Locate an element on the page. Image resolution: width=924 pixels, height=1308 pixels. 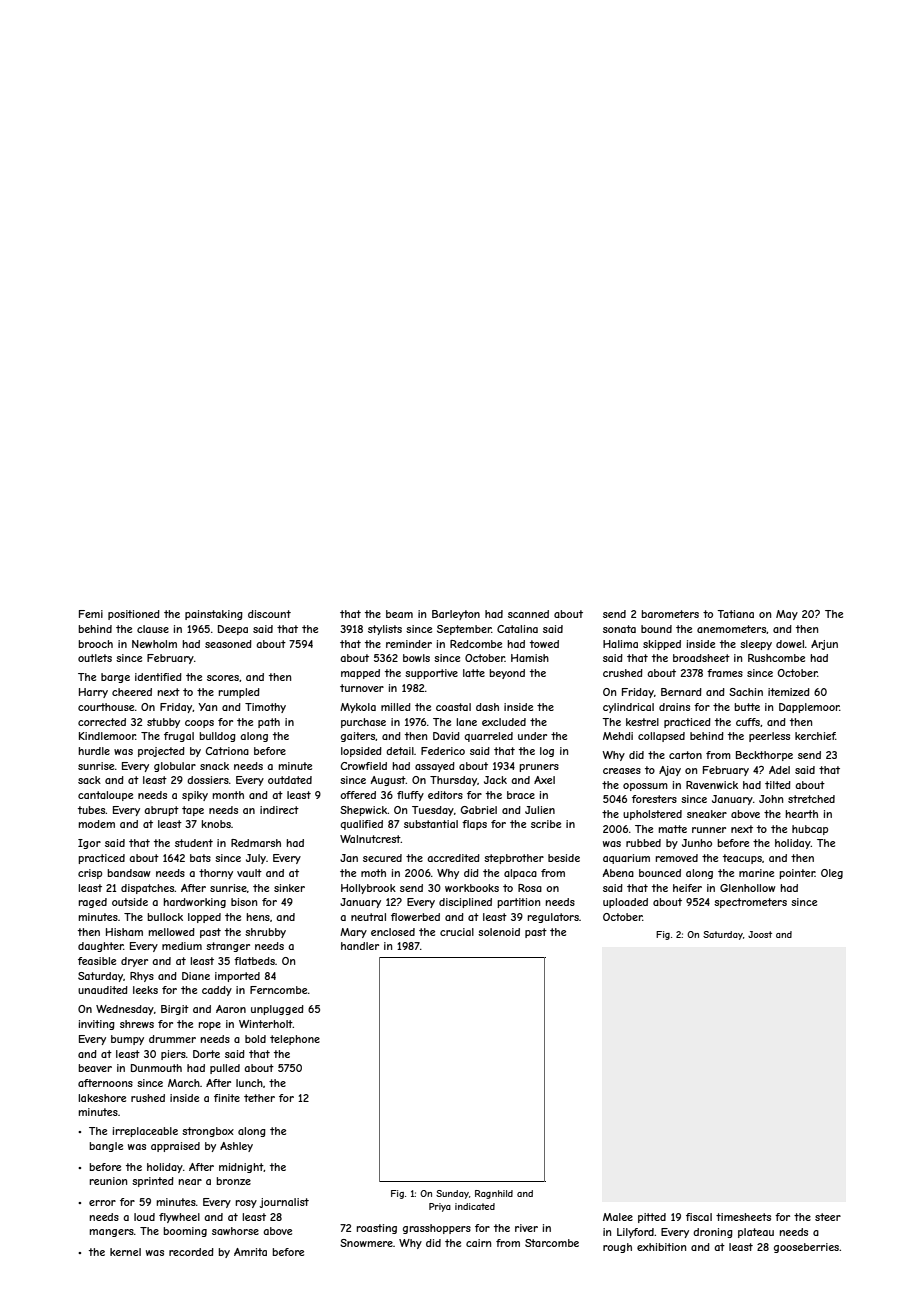
excluded is located at coordinates (504, 722).
